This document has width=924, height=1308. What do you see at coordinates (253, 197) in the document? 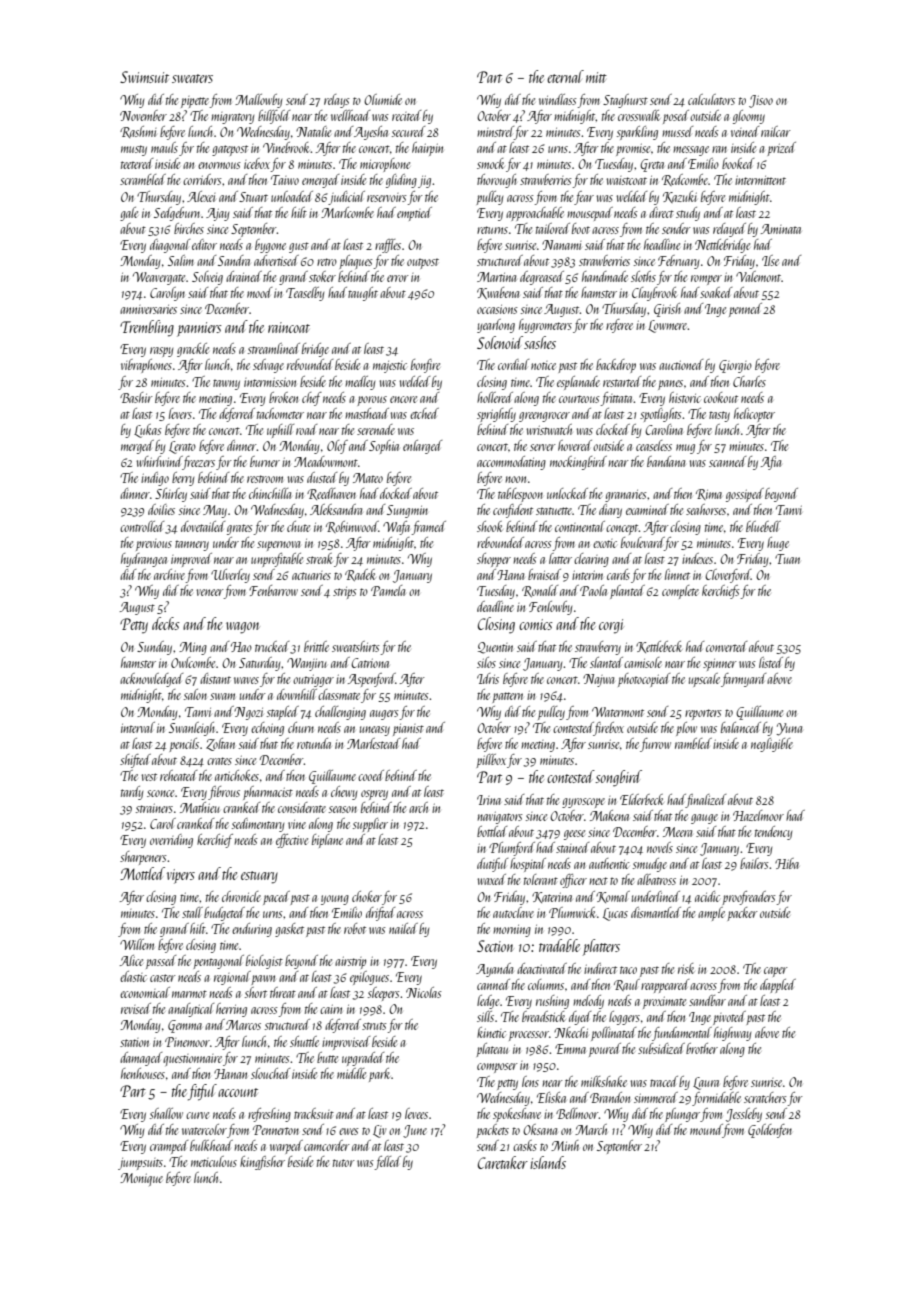
I see `Stuart` at bounding box center [253, 197].
